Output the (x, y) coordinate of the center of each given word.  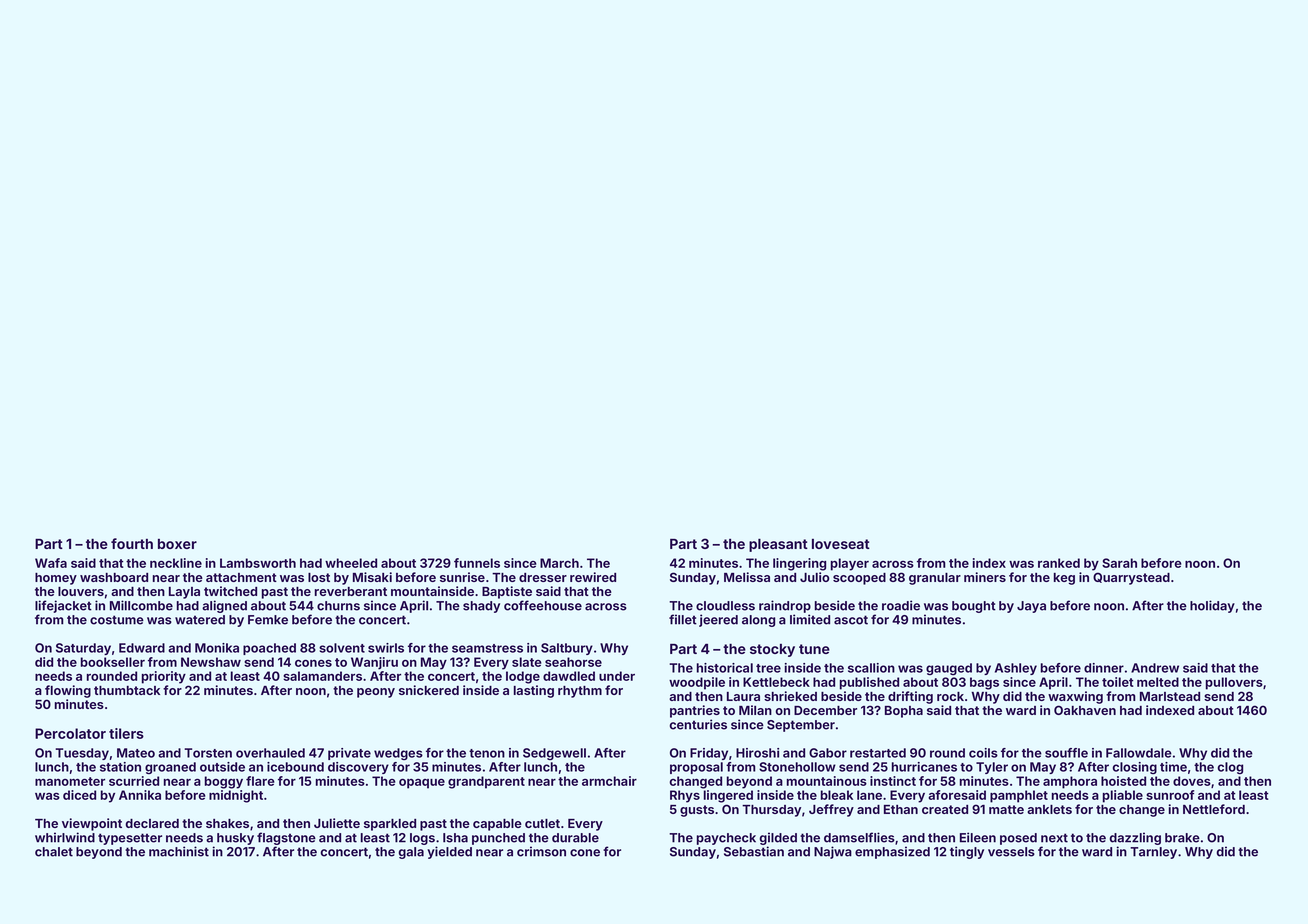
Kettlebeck (776, 682)
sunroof (1170, 795)
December (825, 710)
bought (974, 607)
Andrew (1155, 668)
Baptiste (507, 592)
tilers (126, 733)
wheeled (351, 563)
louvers (81, 591)
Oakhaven (1085, 710)
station (120, 767)
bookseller (113, 662)
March (559, 563)
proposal (696, 768)
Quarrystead (1131, 578)
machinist (179, 851)
